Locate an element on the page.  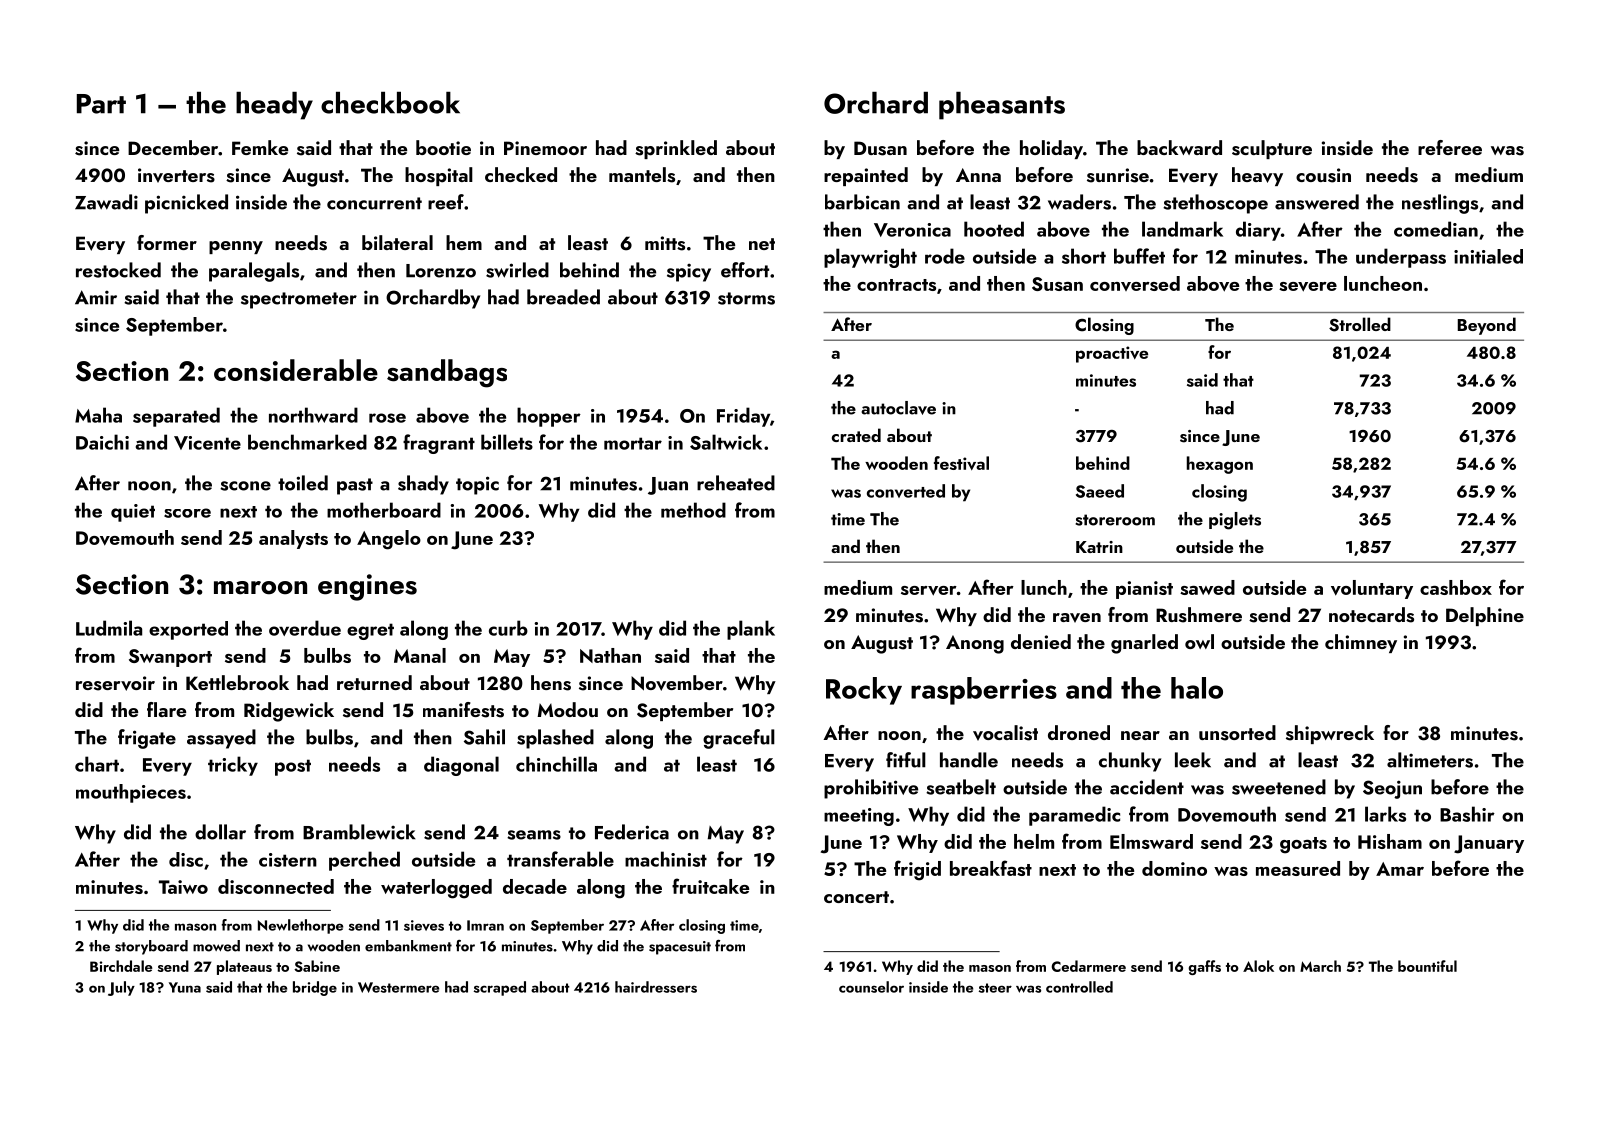
piglets is located at coordinates (1235, 521).
